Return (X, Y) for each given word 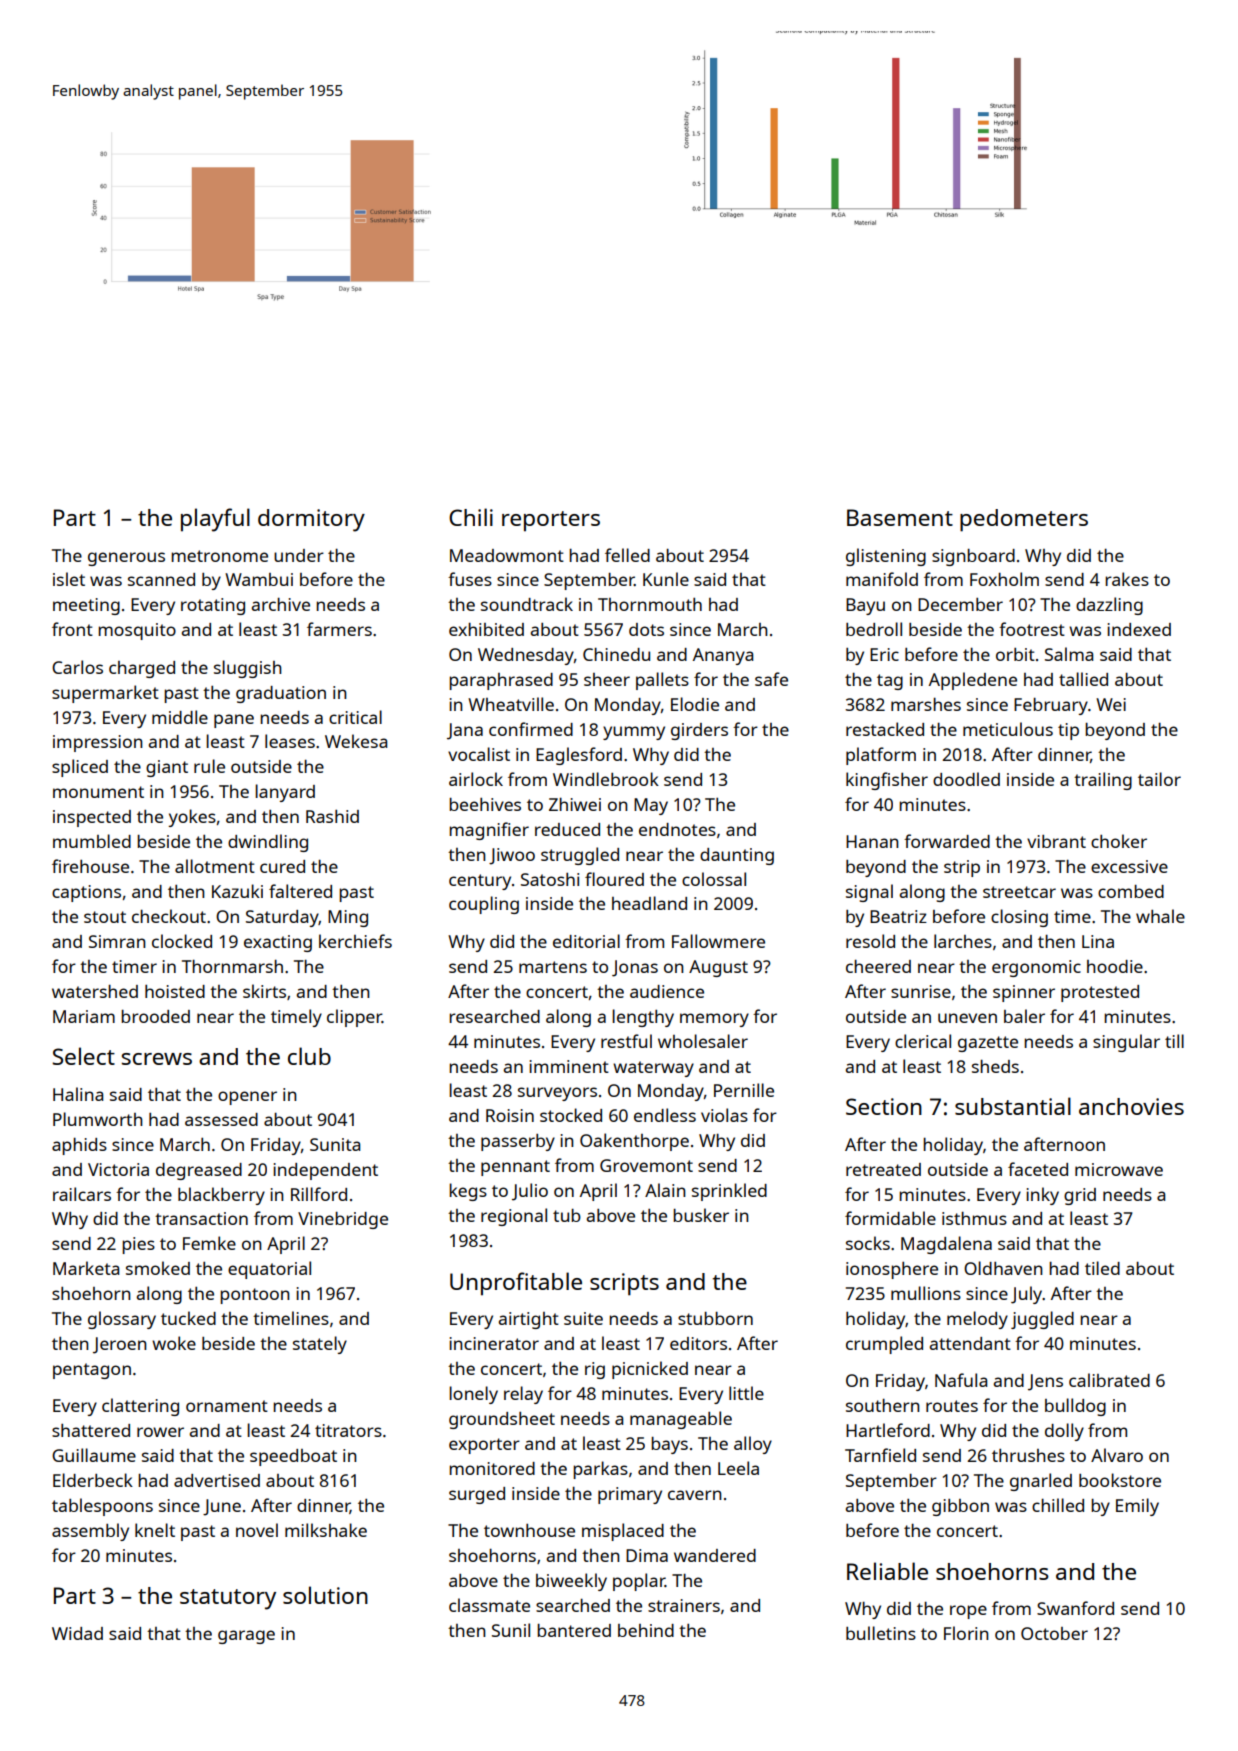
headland (649, 903)
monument (98, 792)
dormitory (311, 520)
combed (1131, 891)
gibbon (960, 1507)
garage (246, 1637)
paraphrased (501, 681)
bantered (574, 1630)
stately (320, 1345)
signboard (973, 557)
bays (669, 1445)
